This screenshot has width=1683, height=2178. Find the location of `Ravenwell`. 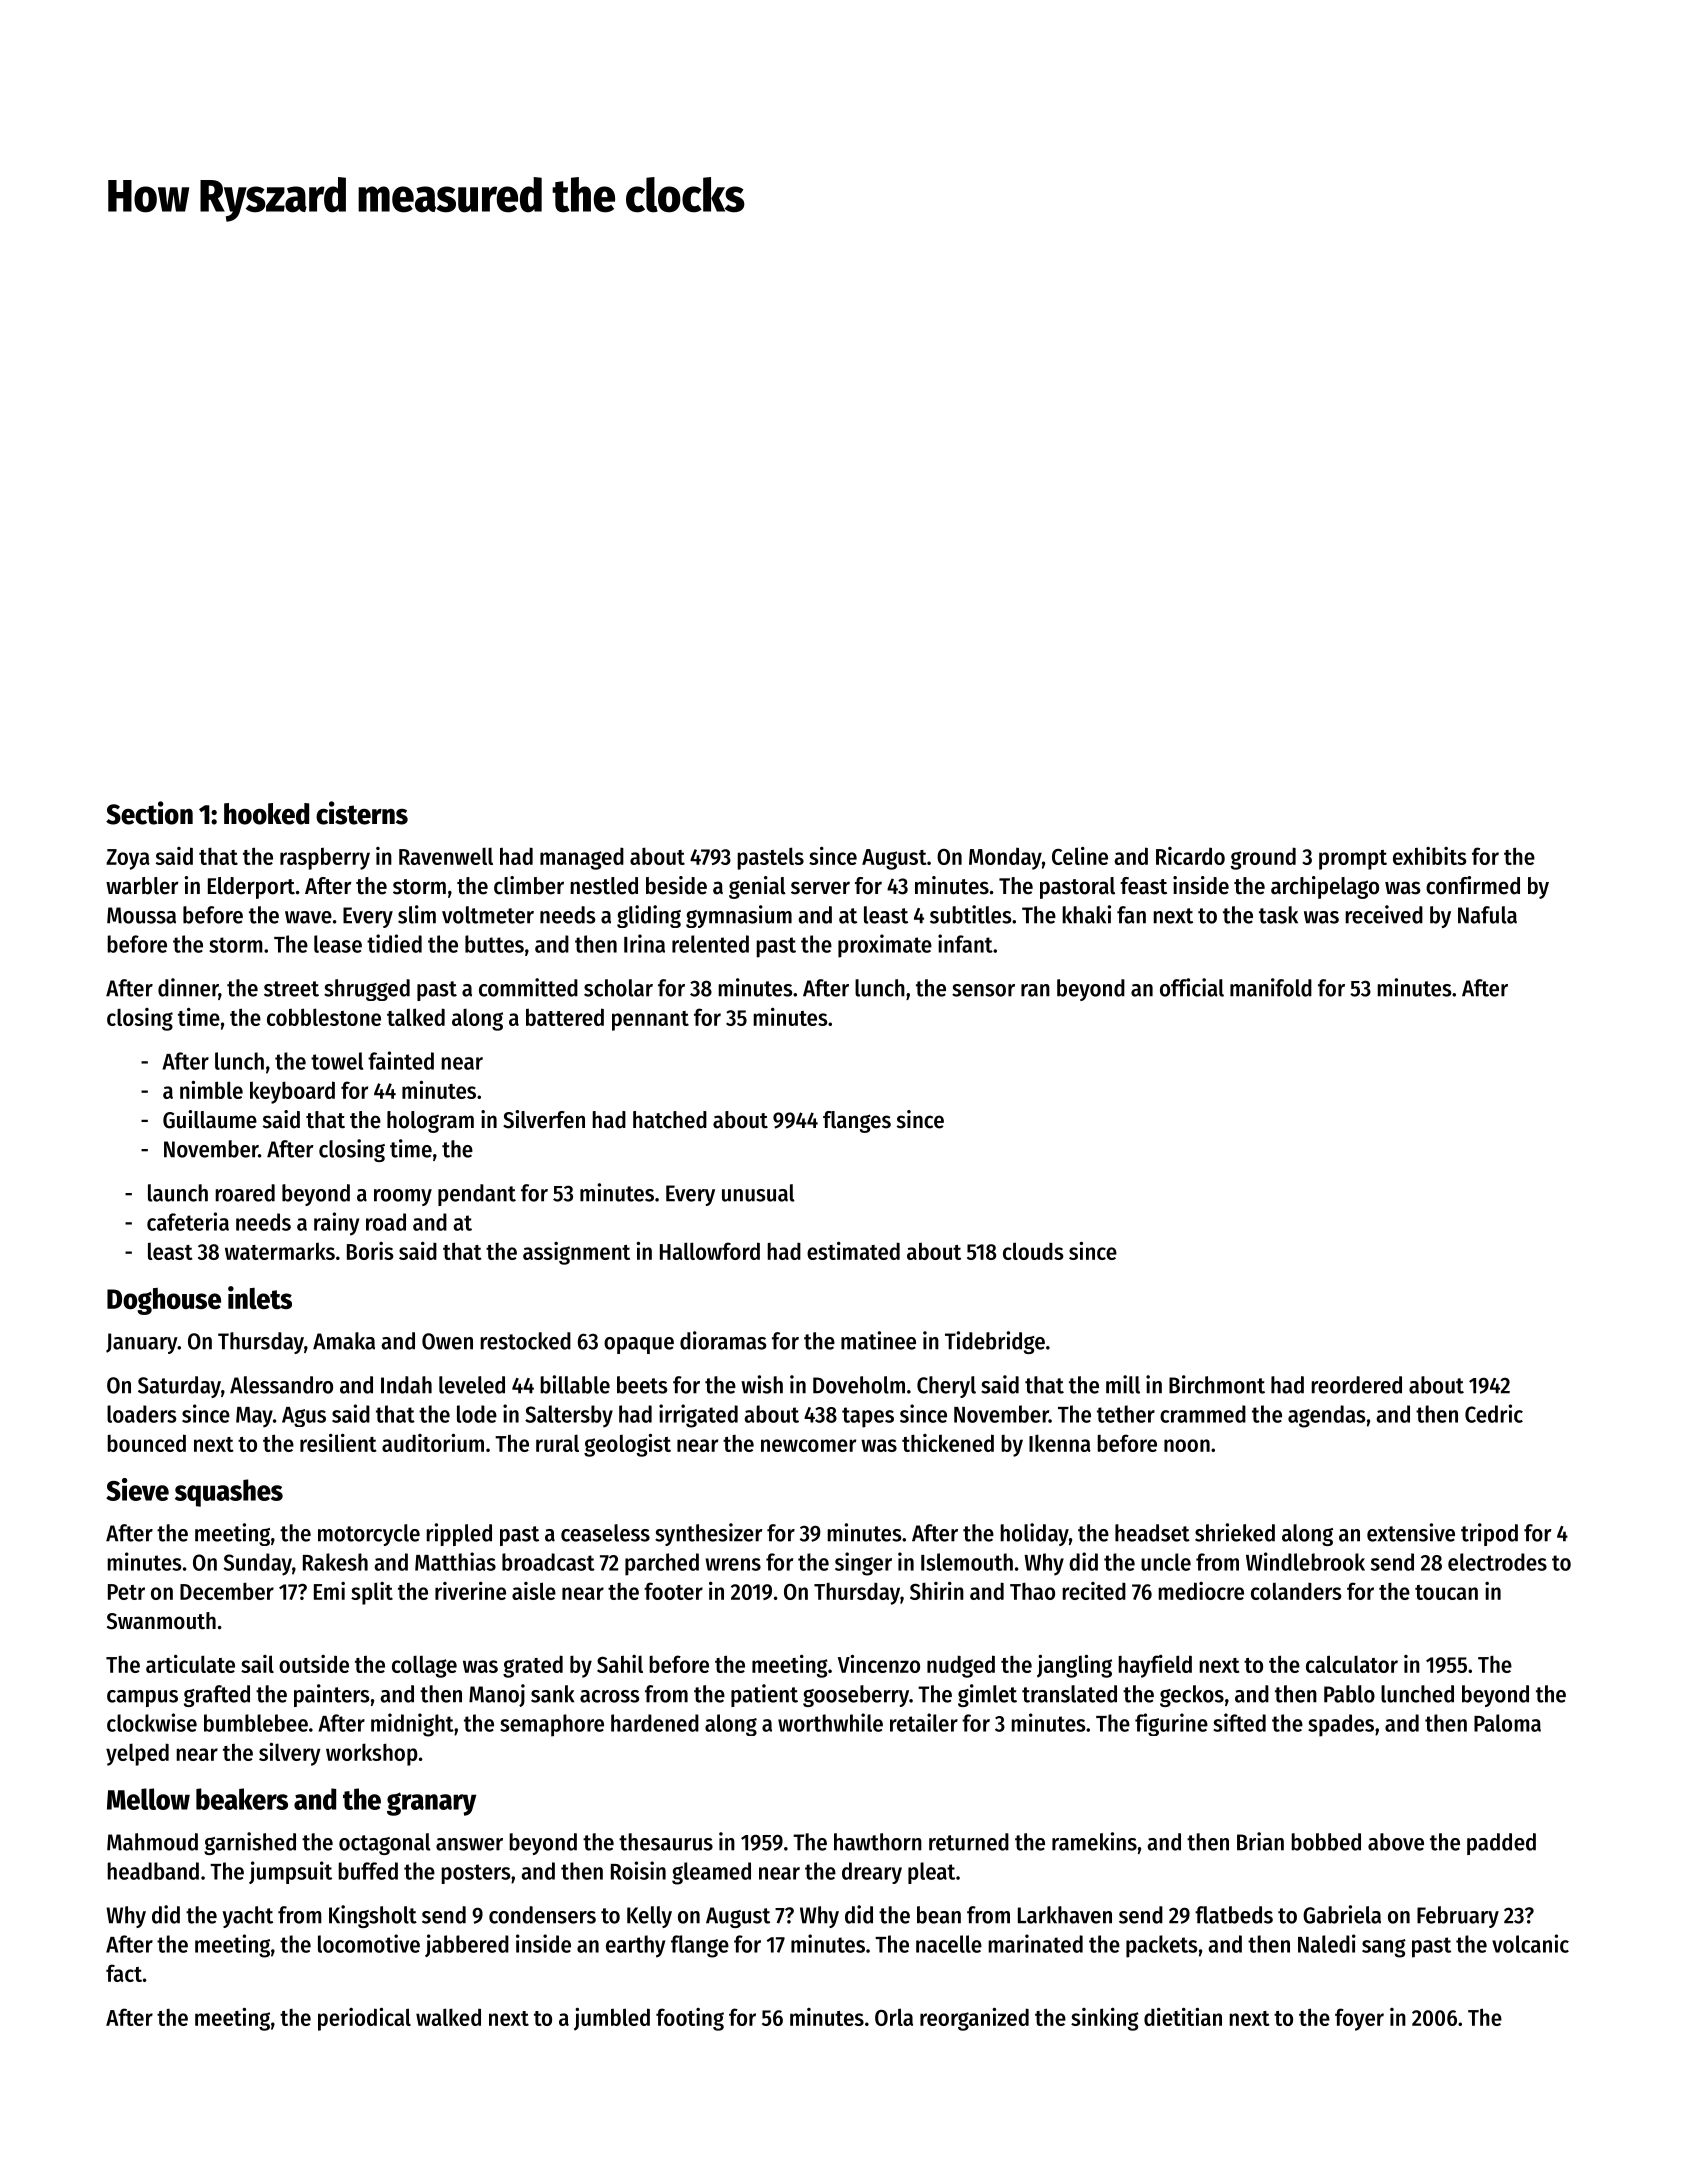

Ravenwell is located at coordinates (446, 856).
